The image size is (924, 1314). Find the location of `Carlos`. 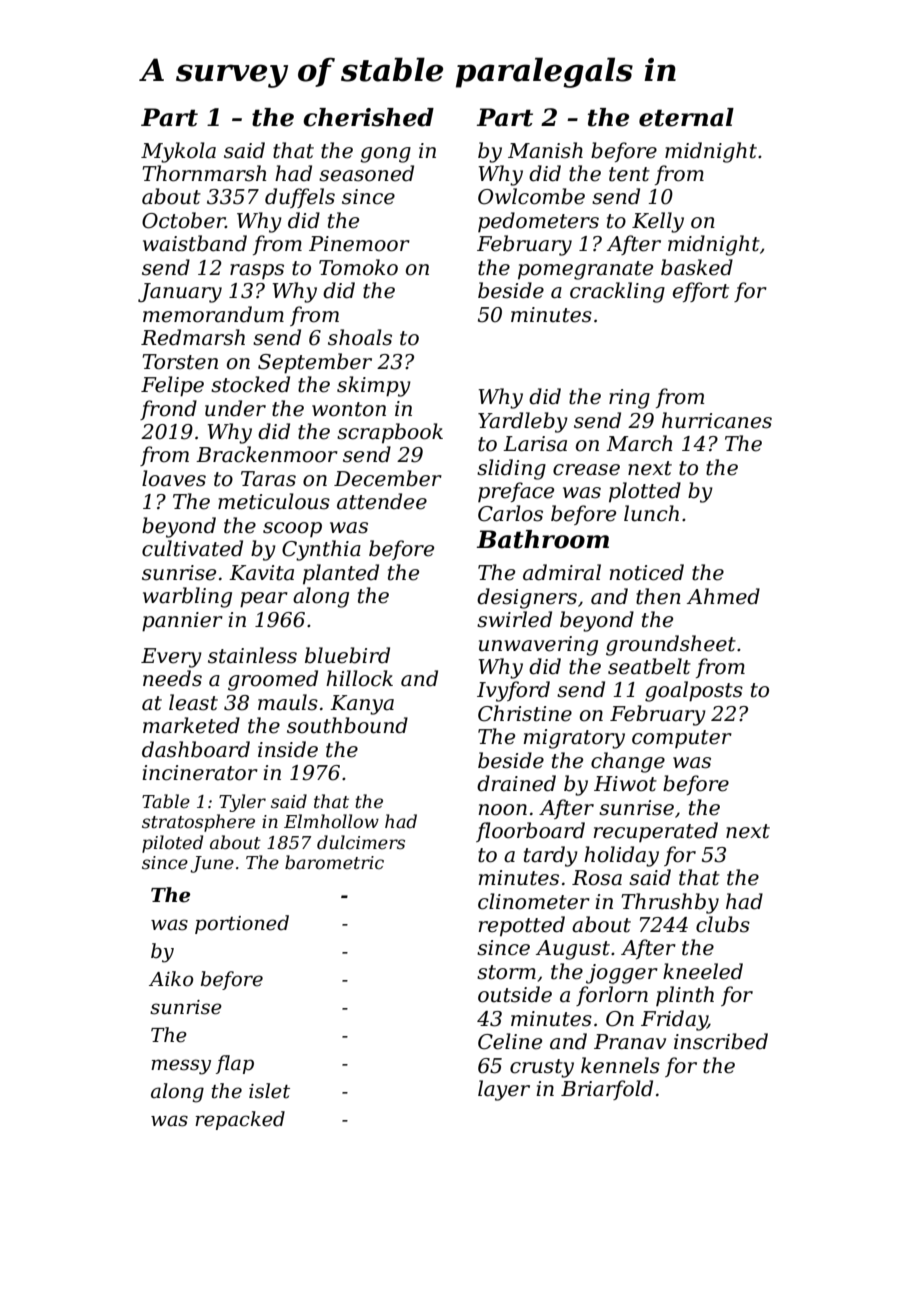

Carlos is located at coordinates (510, 513).
